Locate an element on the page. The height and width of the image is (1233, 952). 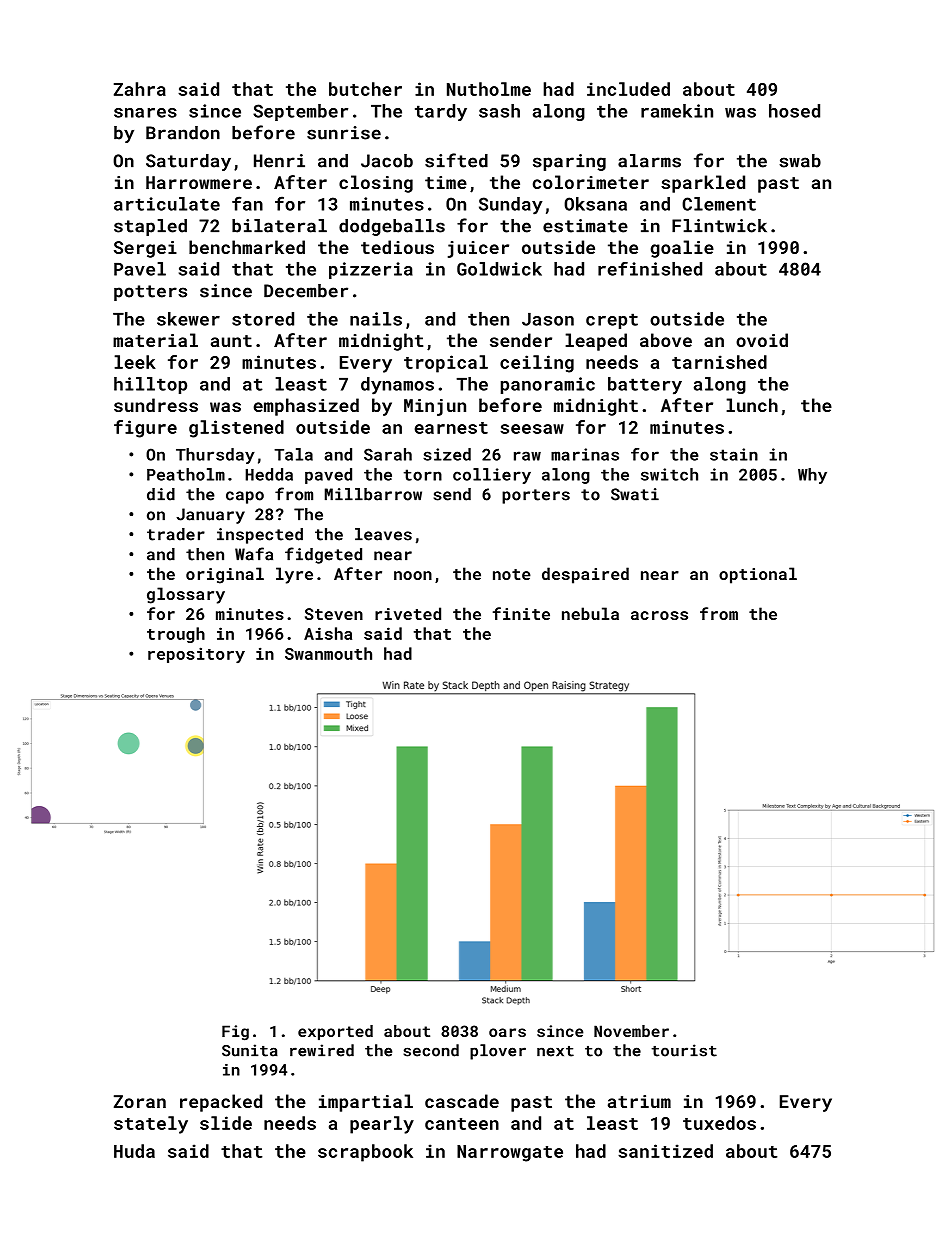
finite is located at coordinates (521, 613).
